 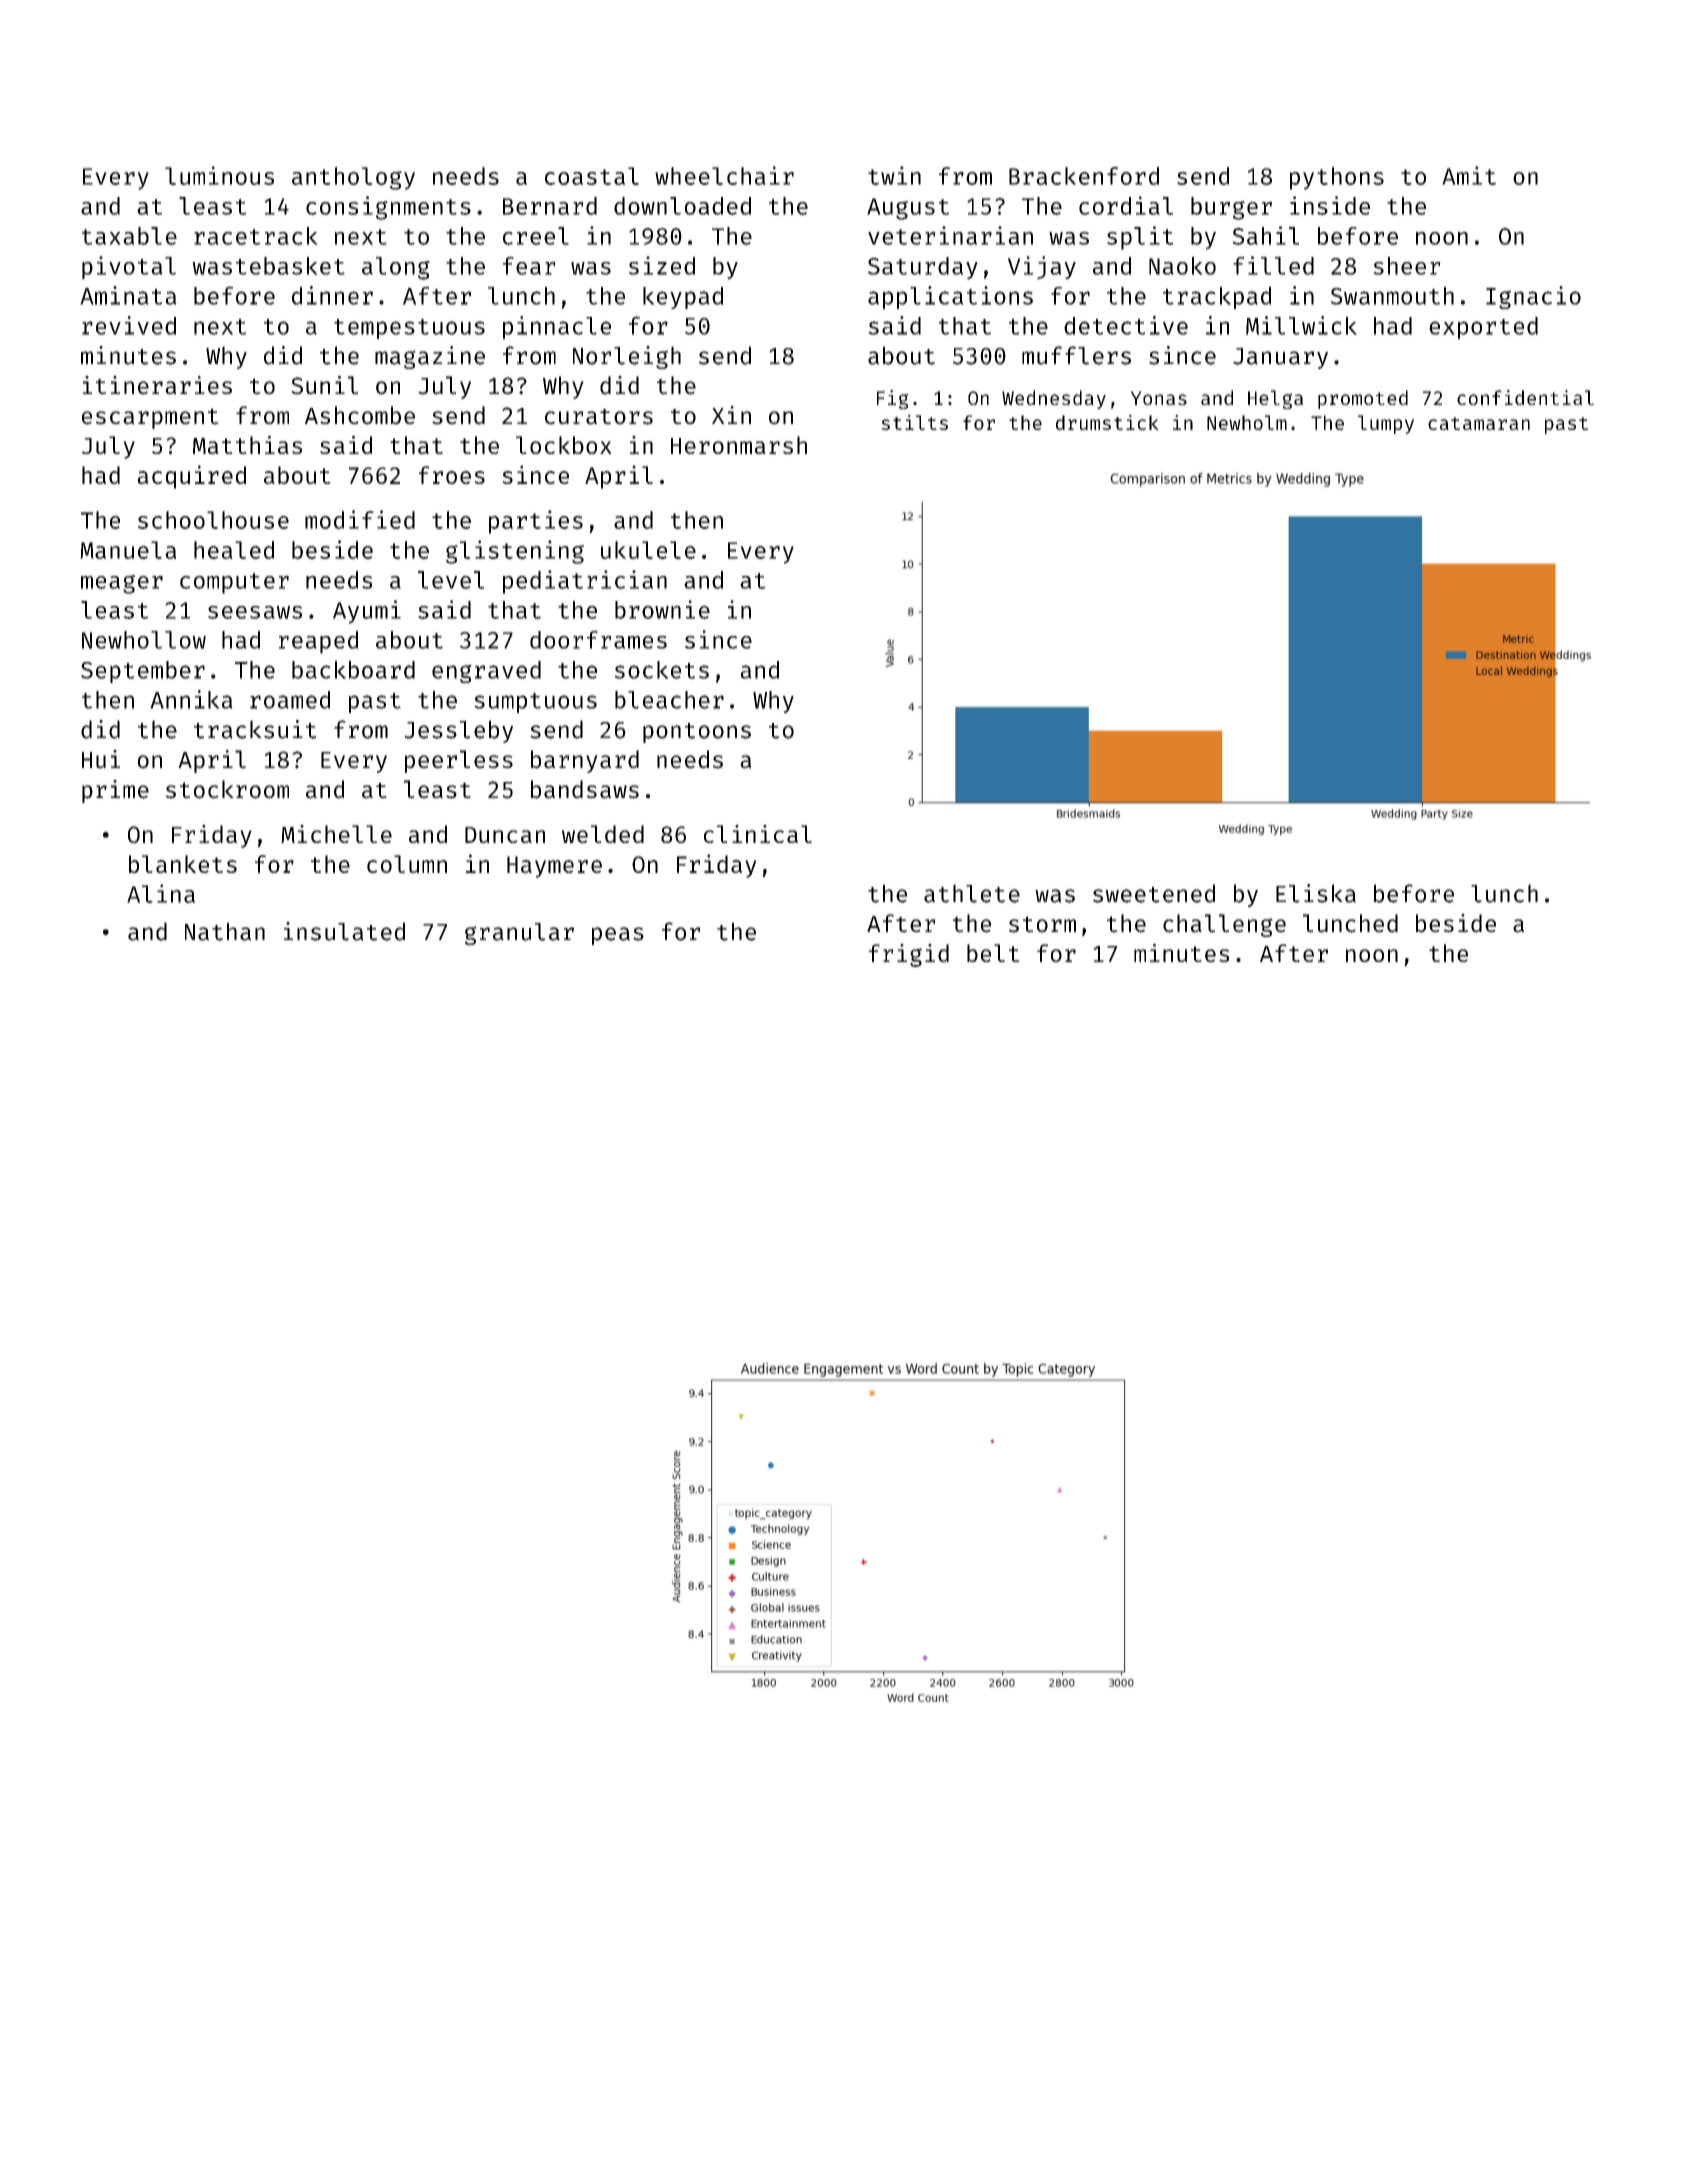 What do you see at coordinates (648, 550) in the page?
I see `ukulele` at bounding box center [648, 550].
